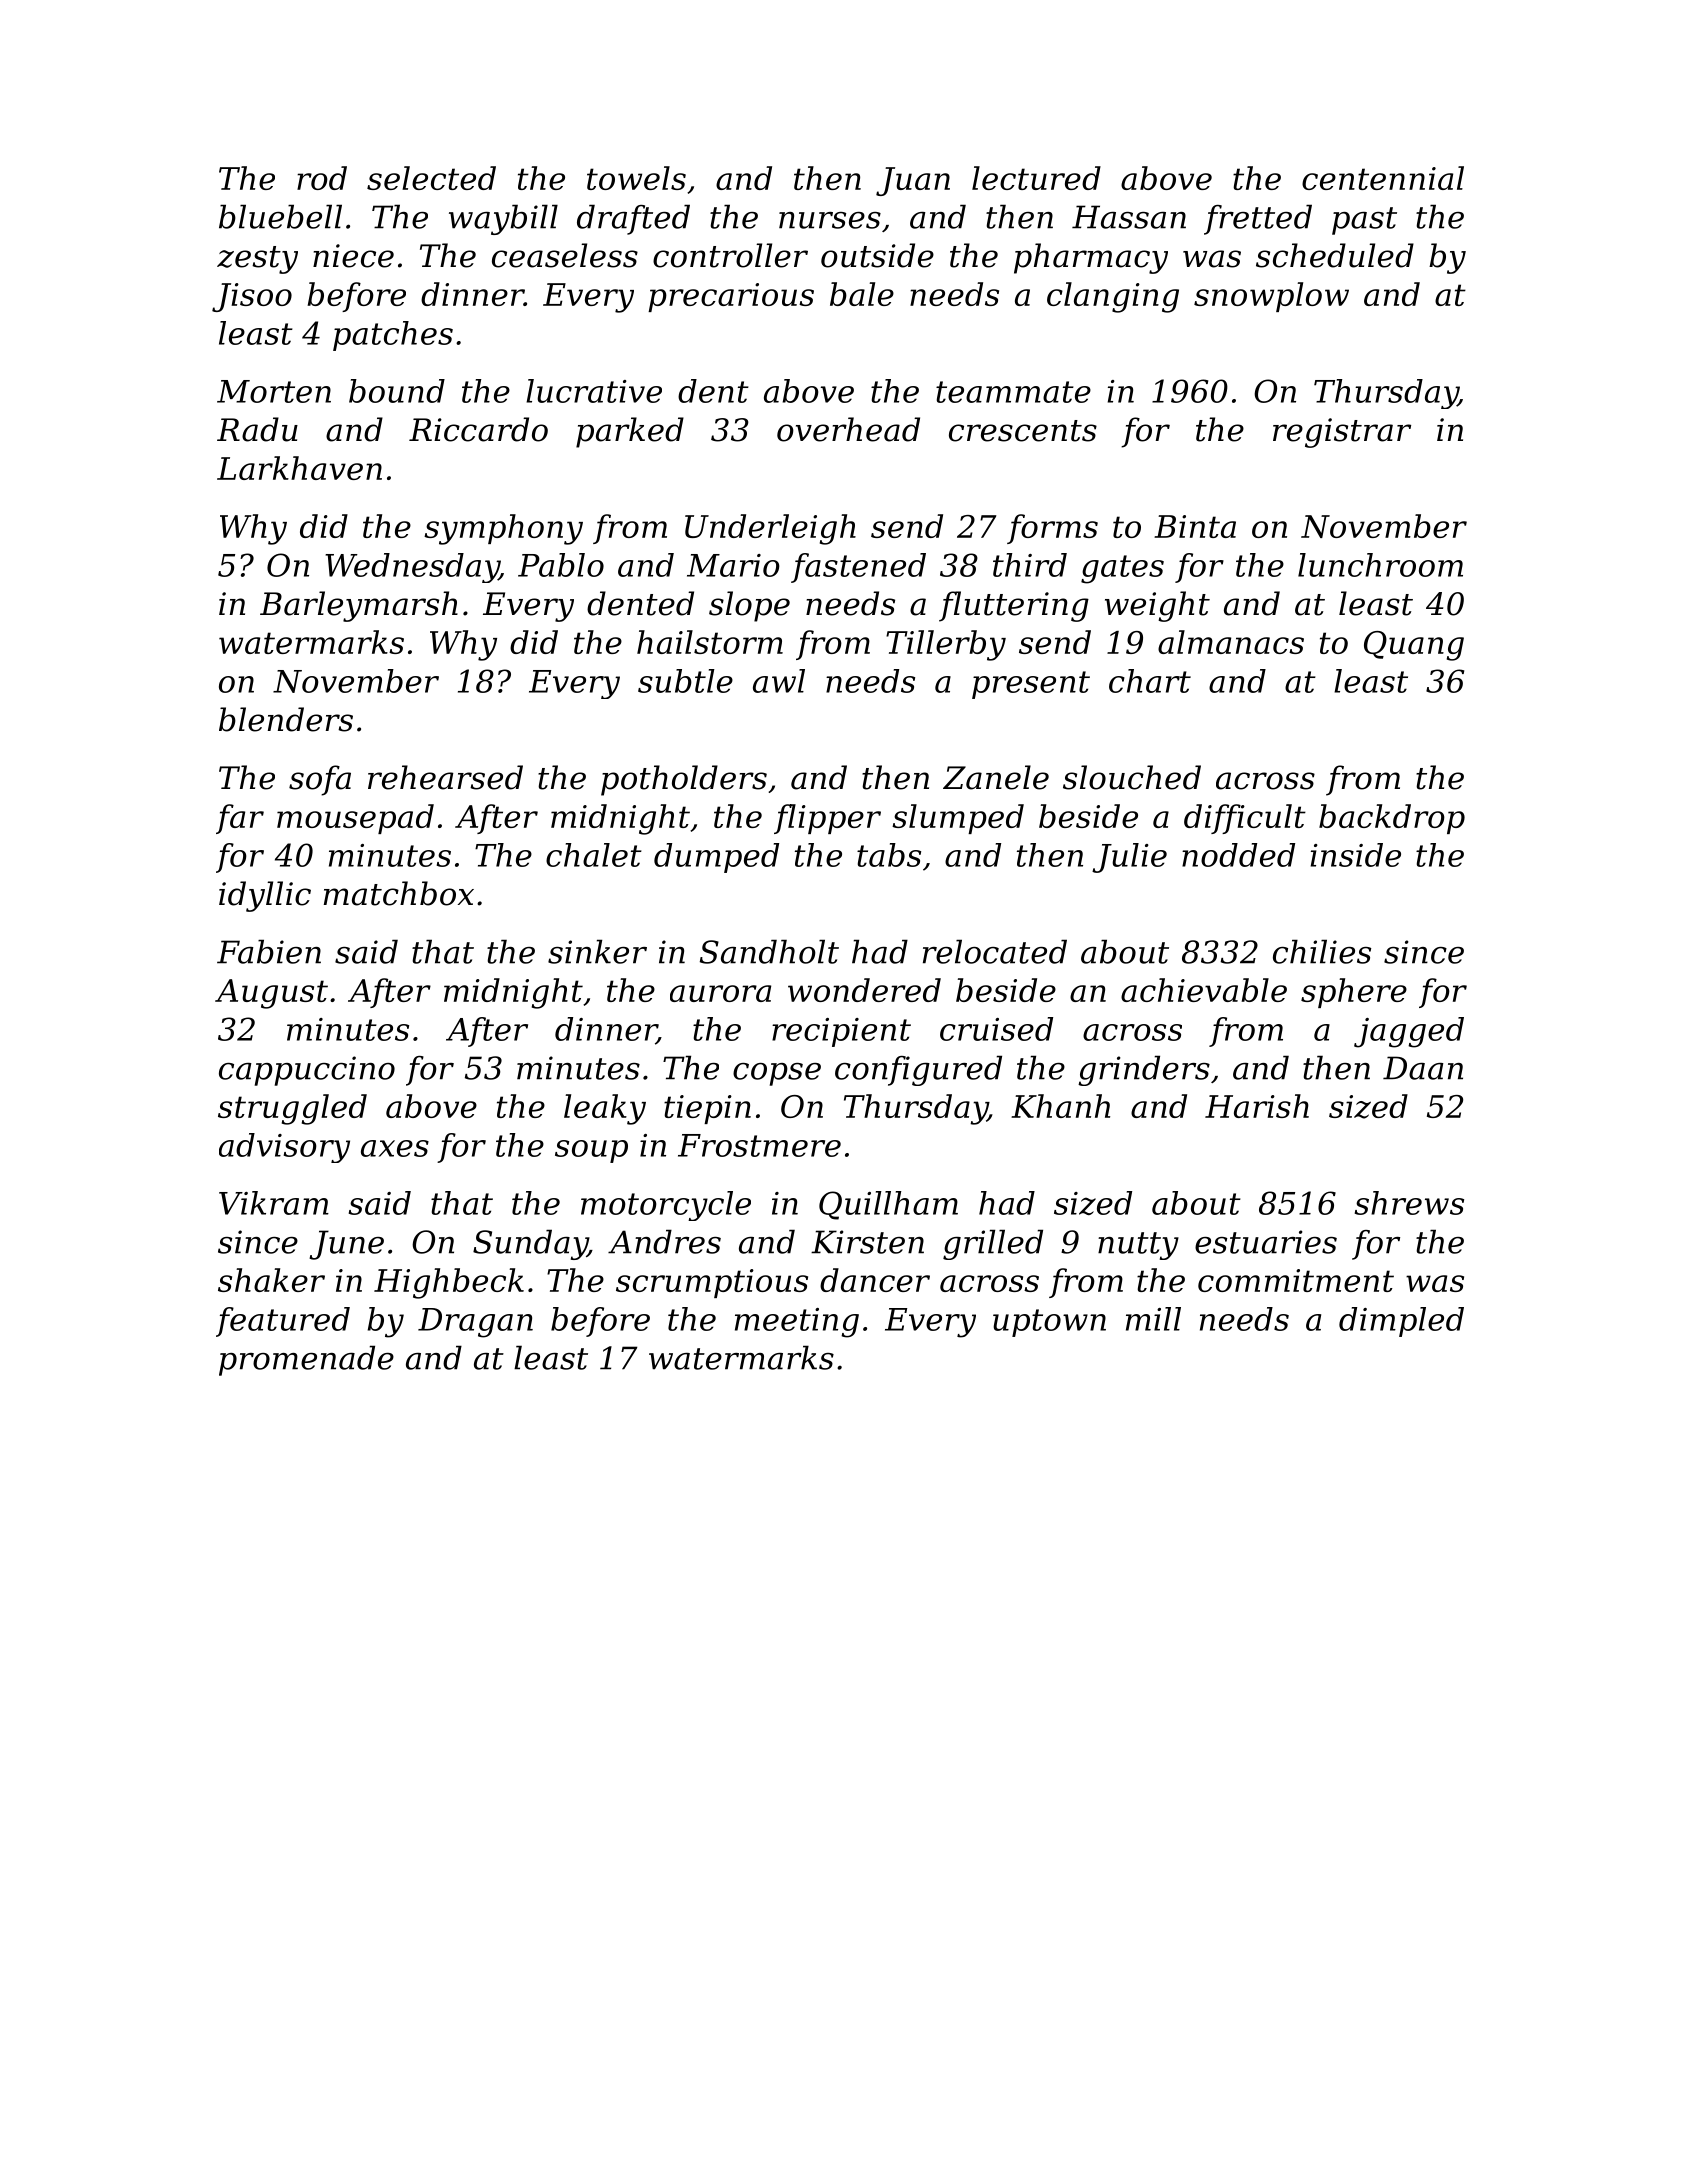 The width and height of the screenshot is (1683, 2178). Describe the element at coordinates (1153, 1319) in the screenshot. I see `mill` at that location.
